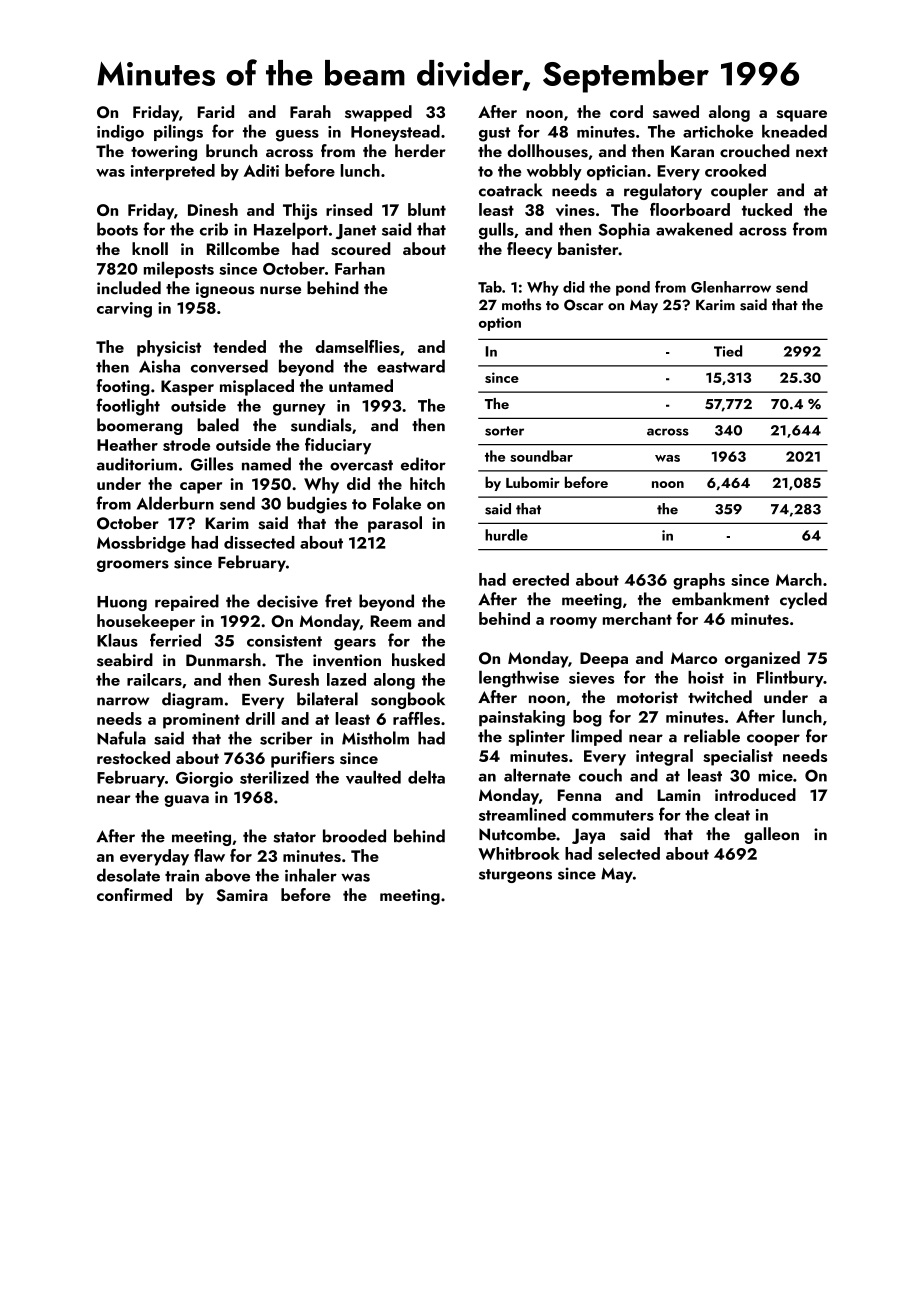 Image resolution: width=924 pixels, height=1308 pixels. Describe the element at coordinates (676, 111) in the document. I see `sawed` at that location.
